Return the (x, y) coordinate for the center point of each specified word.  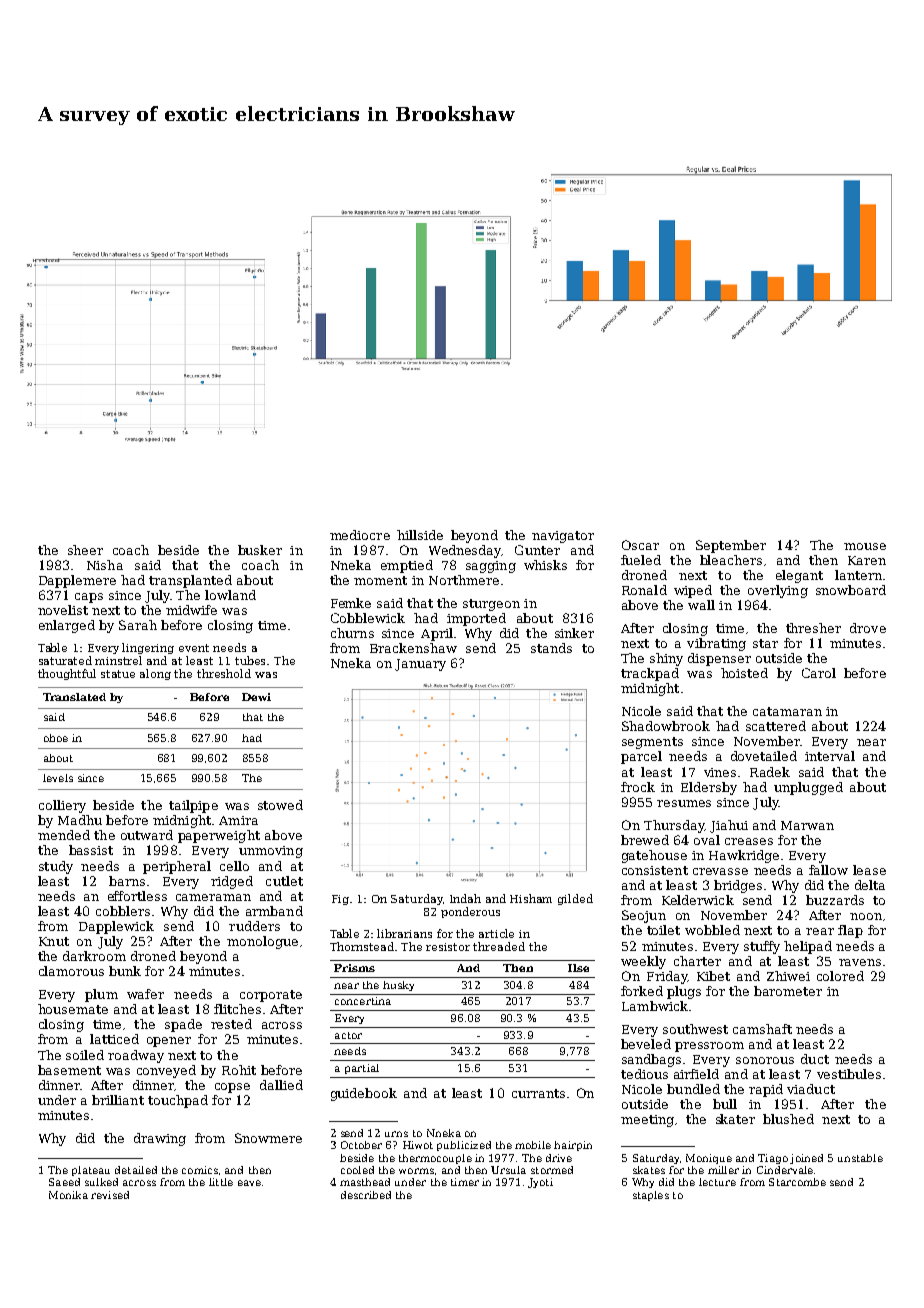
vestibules (849, 1074)
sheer (85, 550)
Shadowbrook (666, 726)
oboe (56, 738)
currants (538, 1093)
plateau (91, 1171)
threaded (499, 946)
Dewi (256, 697)
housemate (73, 1009)
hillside (420, 535)
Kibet (713, 976)
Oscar (640, 545)
